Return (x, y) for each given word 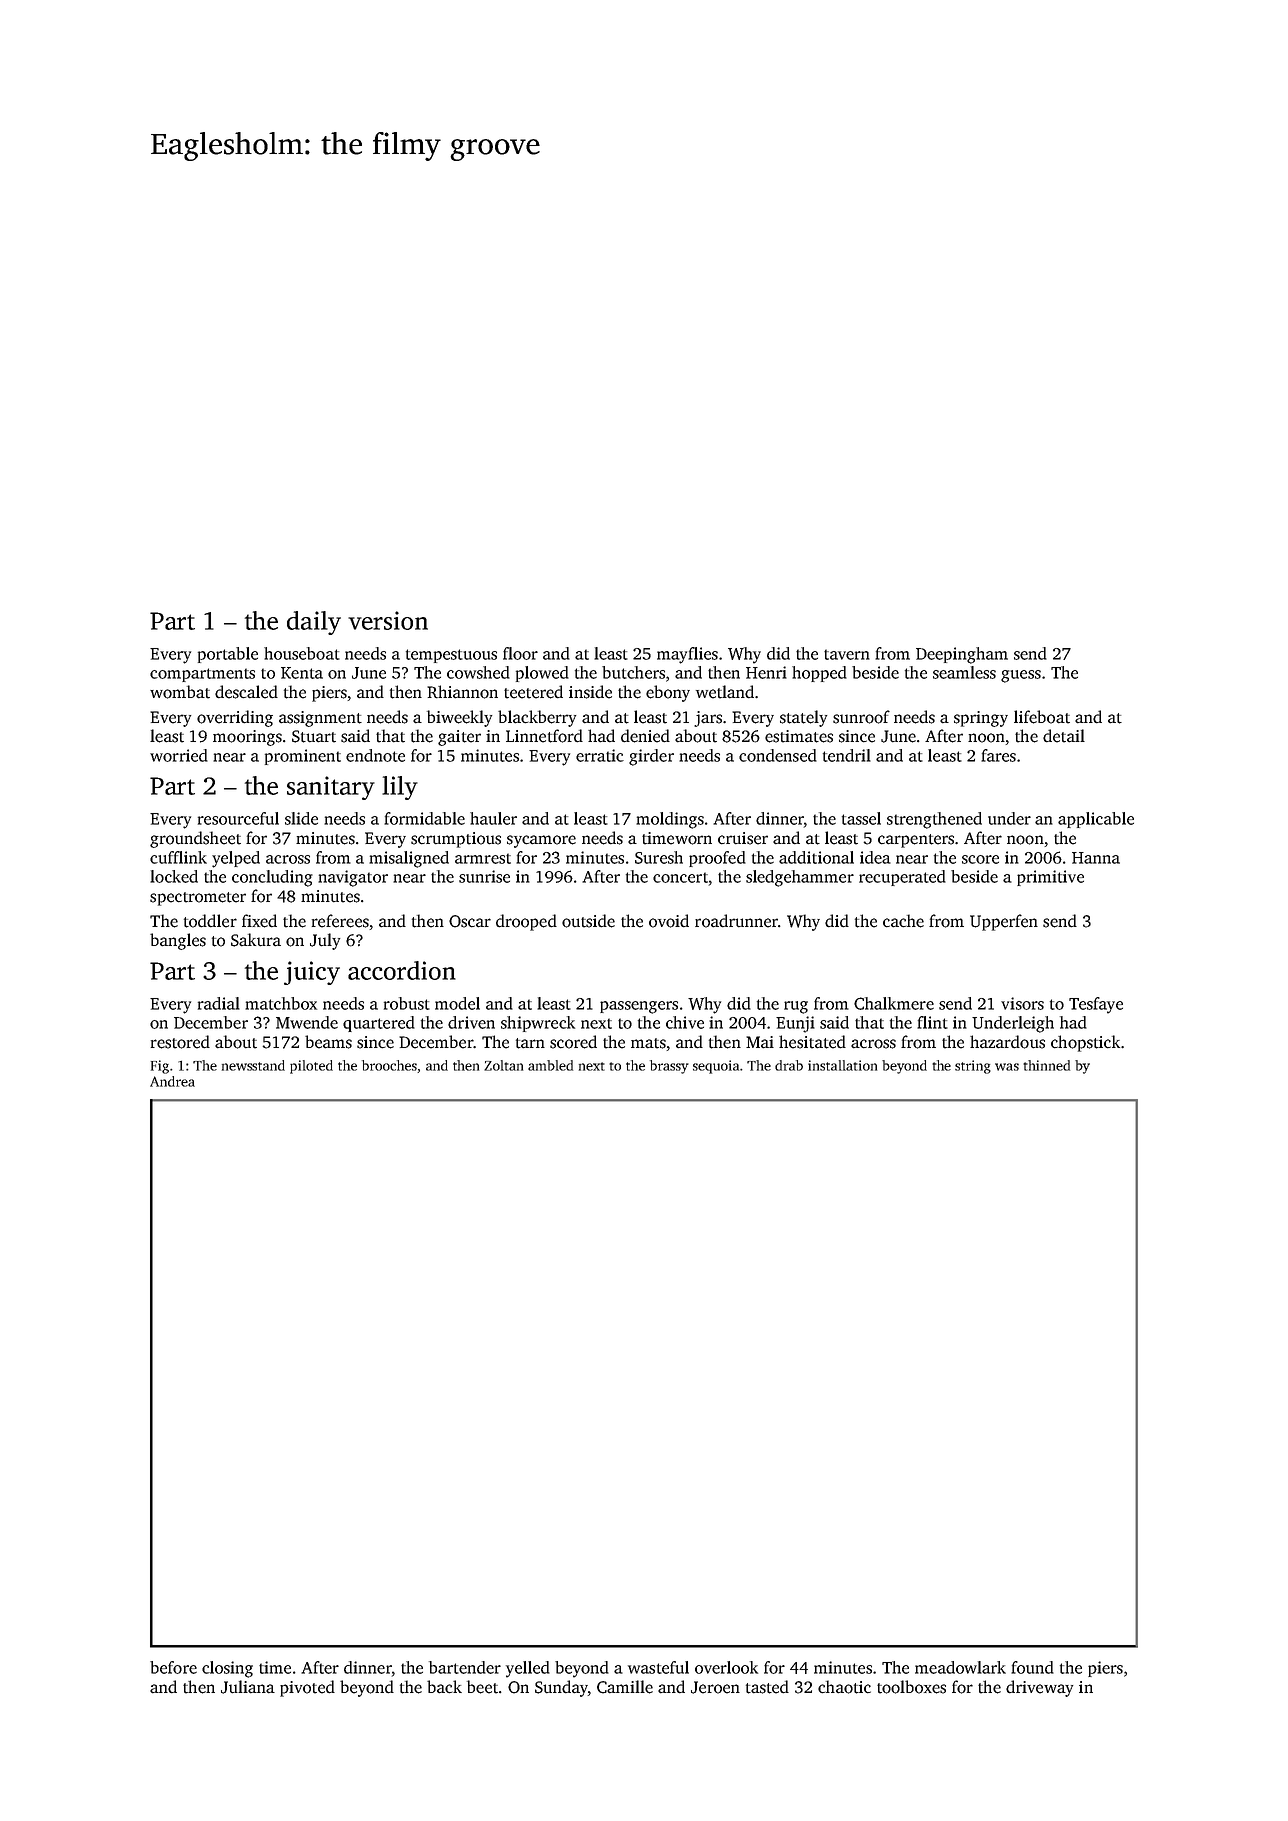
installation (842, 1065)
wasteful (658, 1667)
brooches (389, 1065)
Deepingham (962, 655)
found (1032, 1667)
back (444, 1687)
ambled (550, 1065)
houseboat (302, 653)
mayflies (687, 655)
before (173, 1667)
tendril (847, 755)
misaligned (409, 859)
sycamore (541, 841)
